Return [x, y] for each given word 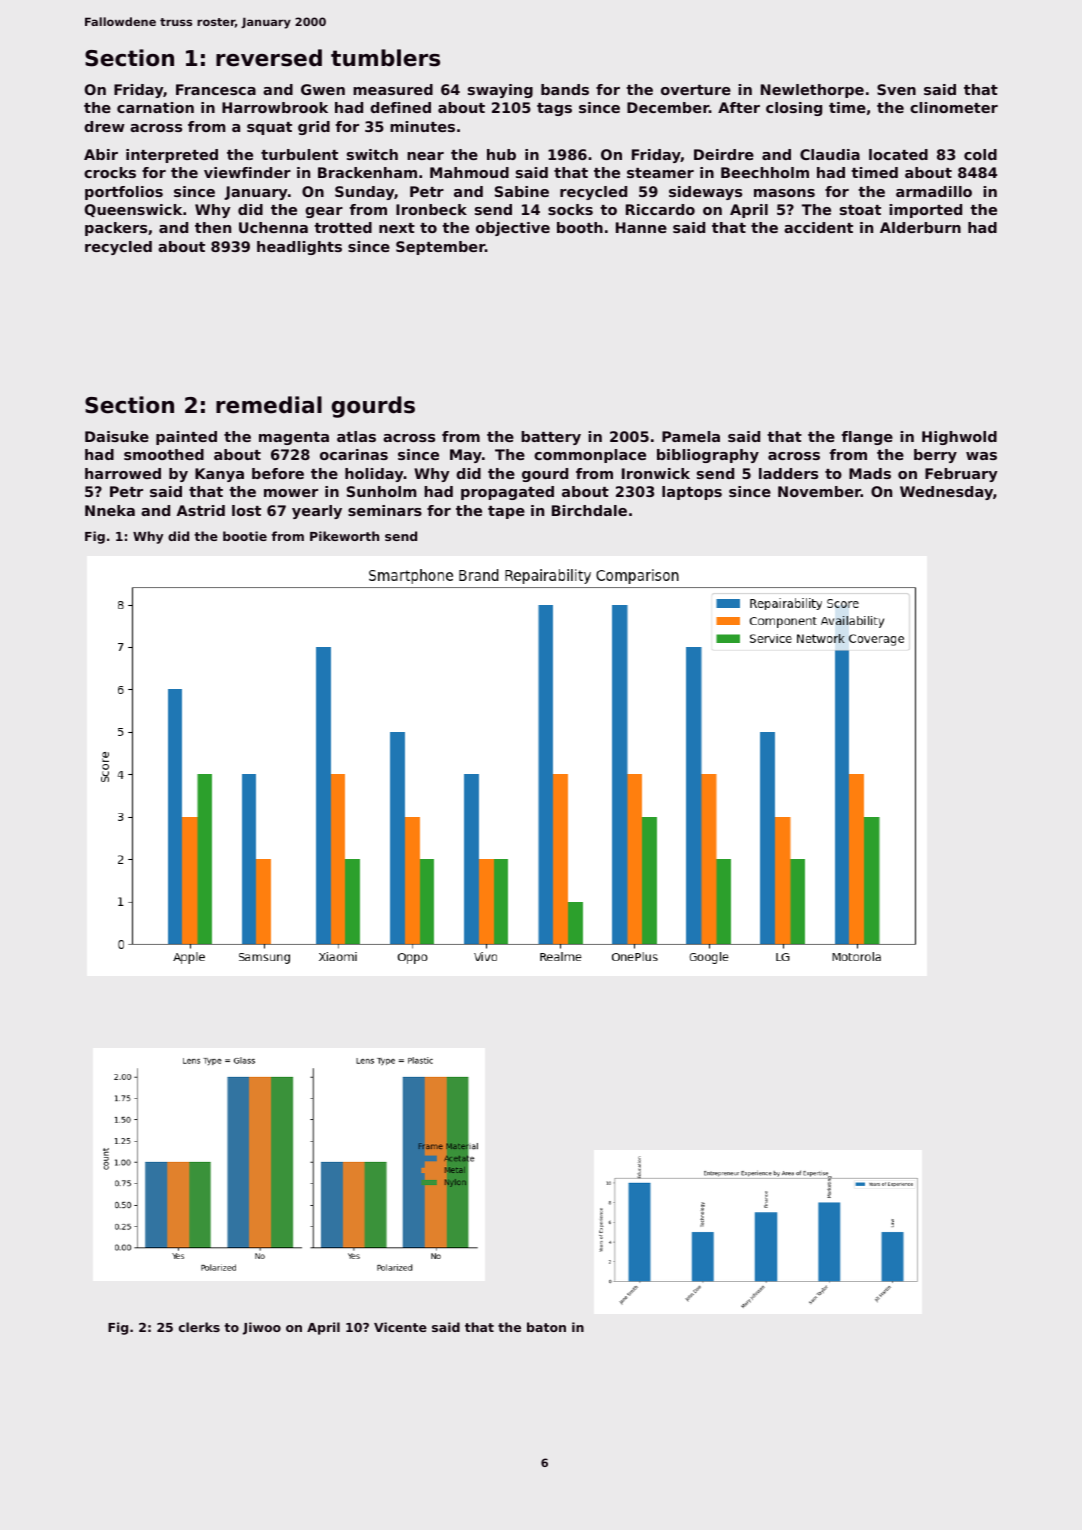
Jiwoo [262, 1328]
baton [546, 1327]
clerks [199, 1327]
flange [867, 438]
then [213, 227]
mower [291, 493]
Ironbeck [431, 209]
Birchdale [589, 510]
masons [784, 193]
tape [506, 512]
